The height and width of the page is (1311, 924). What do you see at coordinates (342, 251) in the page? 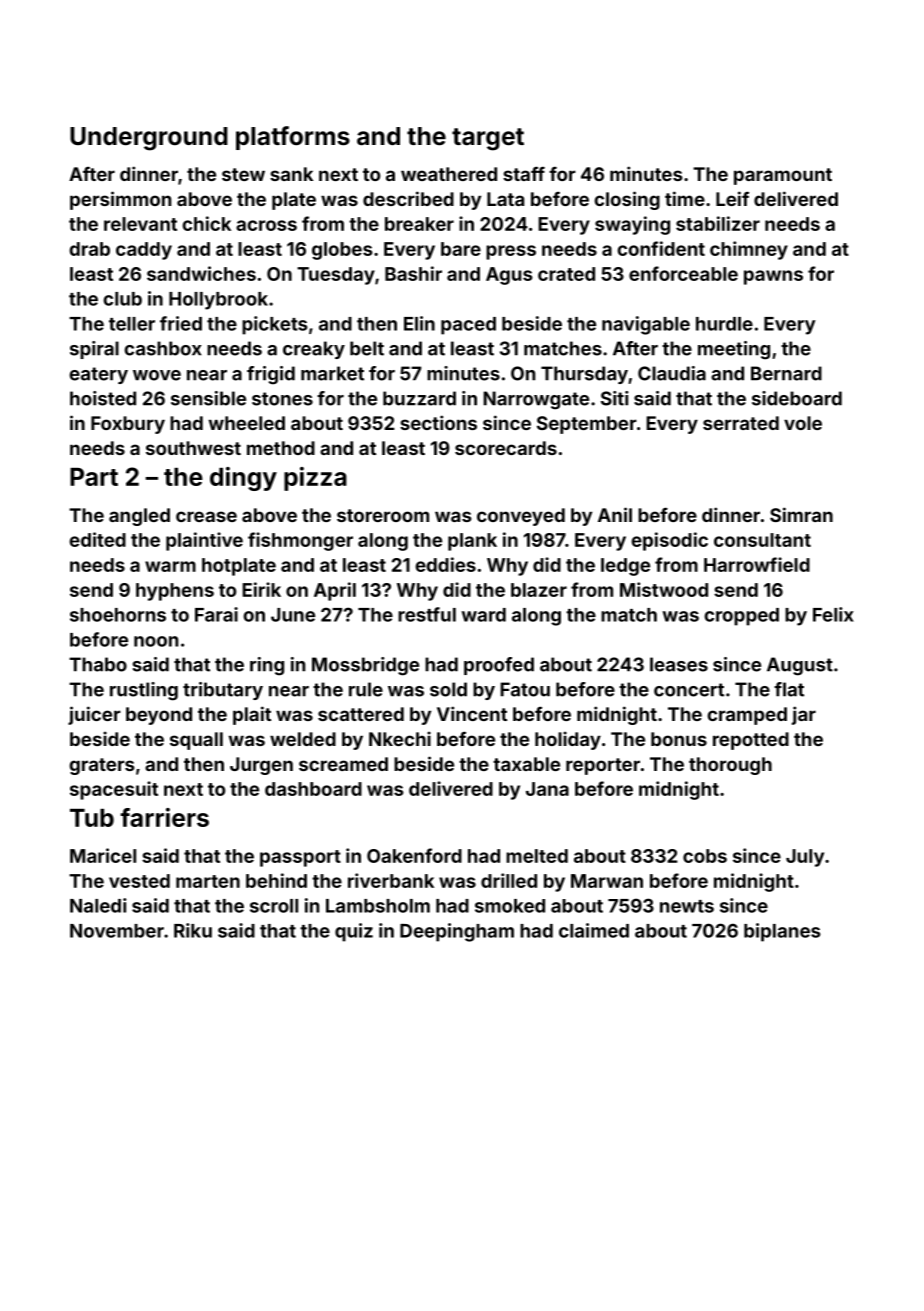
I see `globes` at bounding box center [342, 251].
